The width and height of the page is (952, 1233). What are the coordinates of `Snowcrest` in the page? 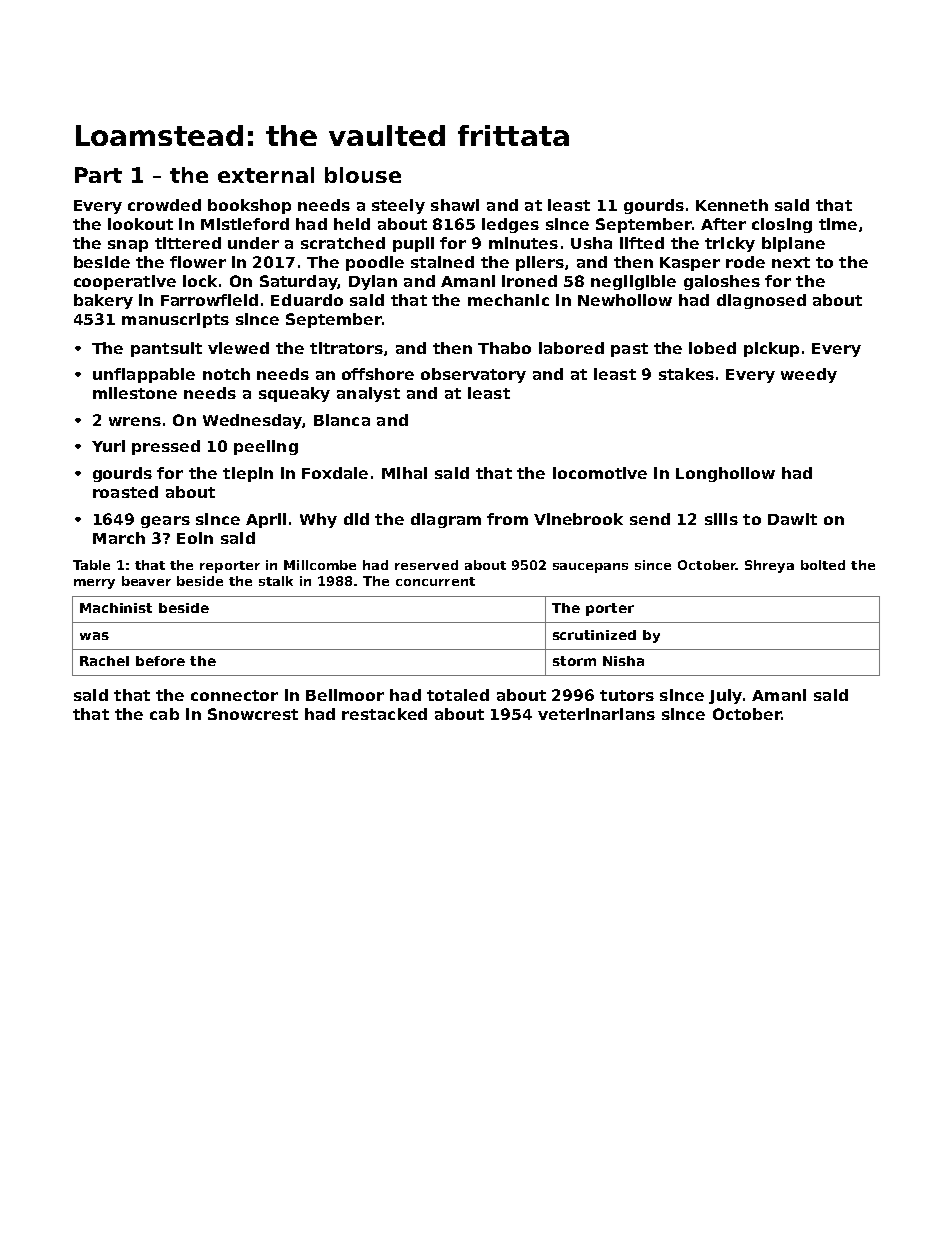 It's located at (253, 714).
